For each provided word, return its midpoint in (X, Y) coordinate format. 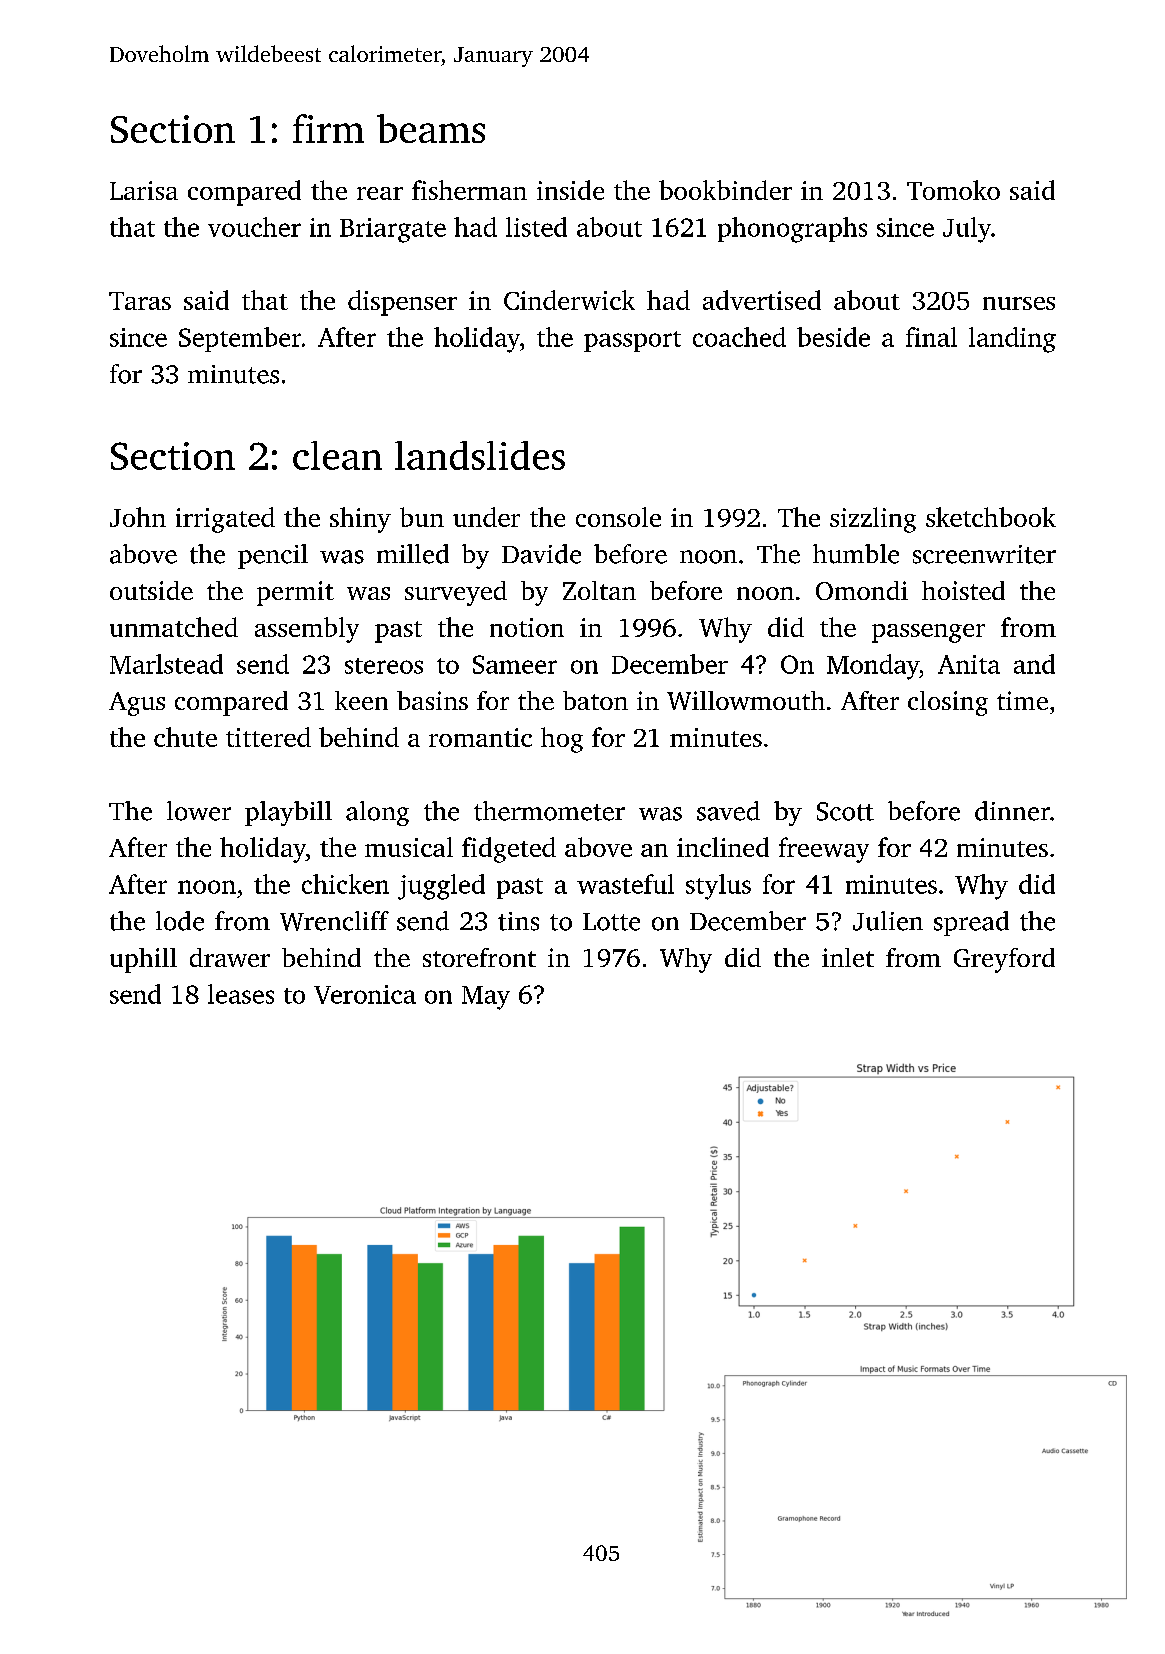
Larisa (144, 190)
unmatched (174, 627)
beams (431, 128)
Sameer (515, 664)
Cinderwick (569, 300)
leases (241, 994)
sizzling (873, 520)
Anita (969, 664)
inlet (848, 957)
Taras (140, 301)
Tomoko (953, 190)
